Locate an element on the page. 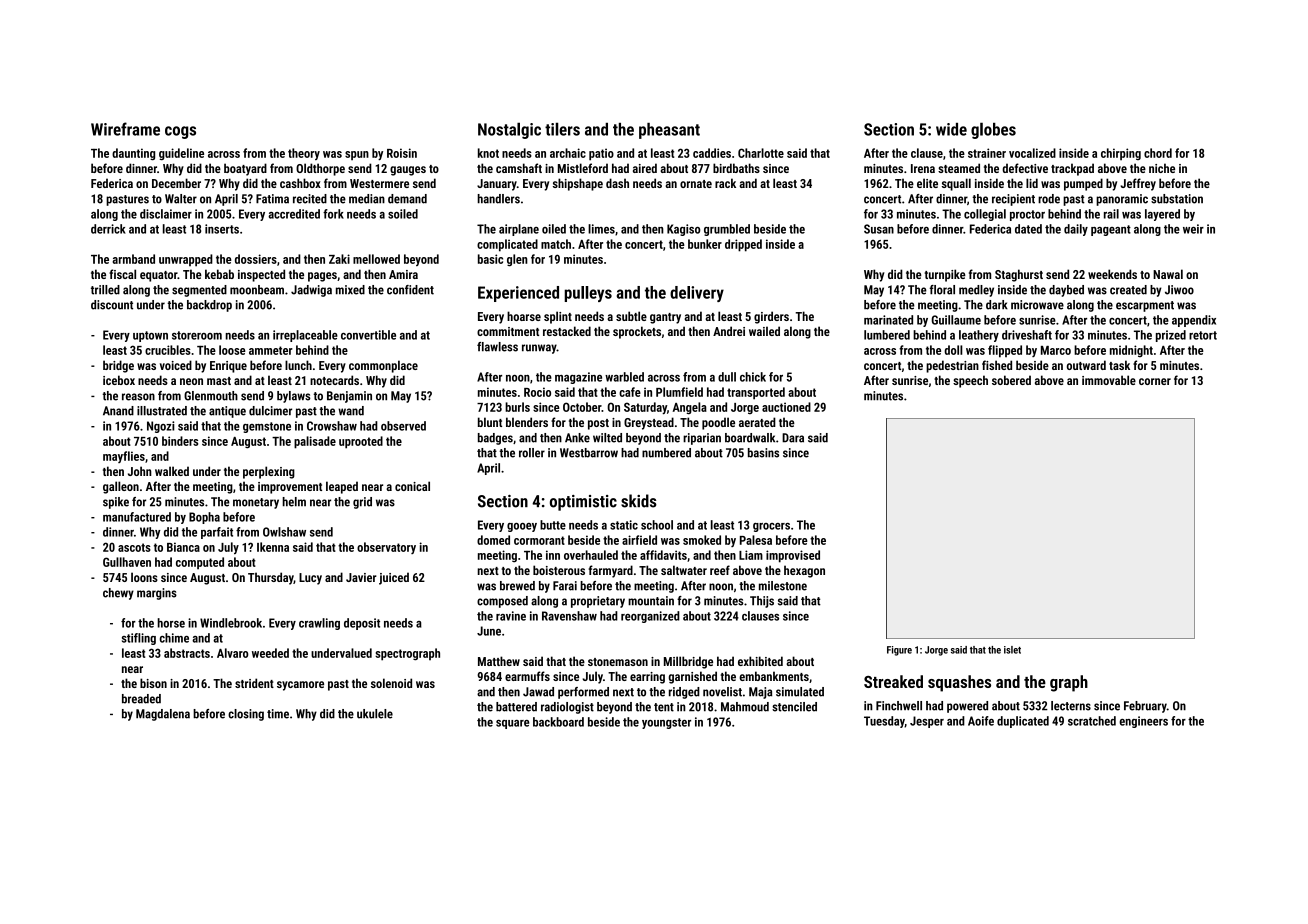  hexagon is located at coordinates (804, 571).
